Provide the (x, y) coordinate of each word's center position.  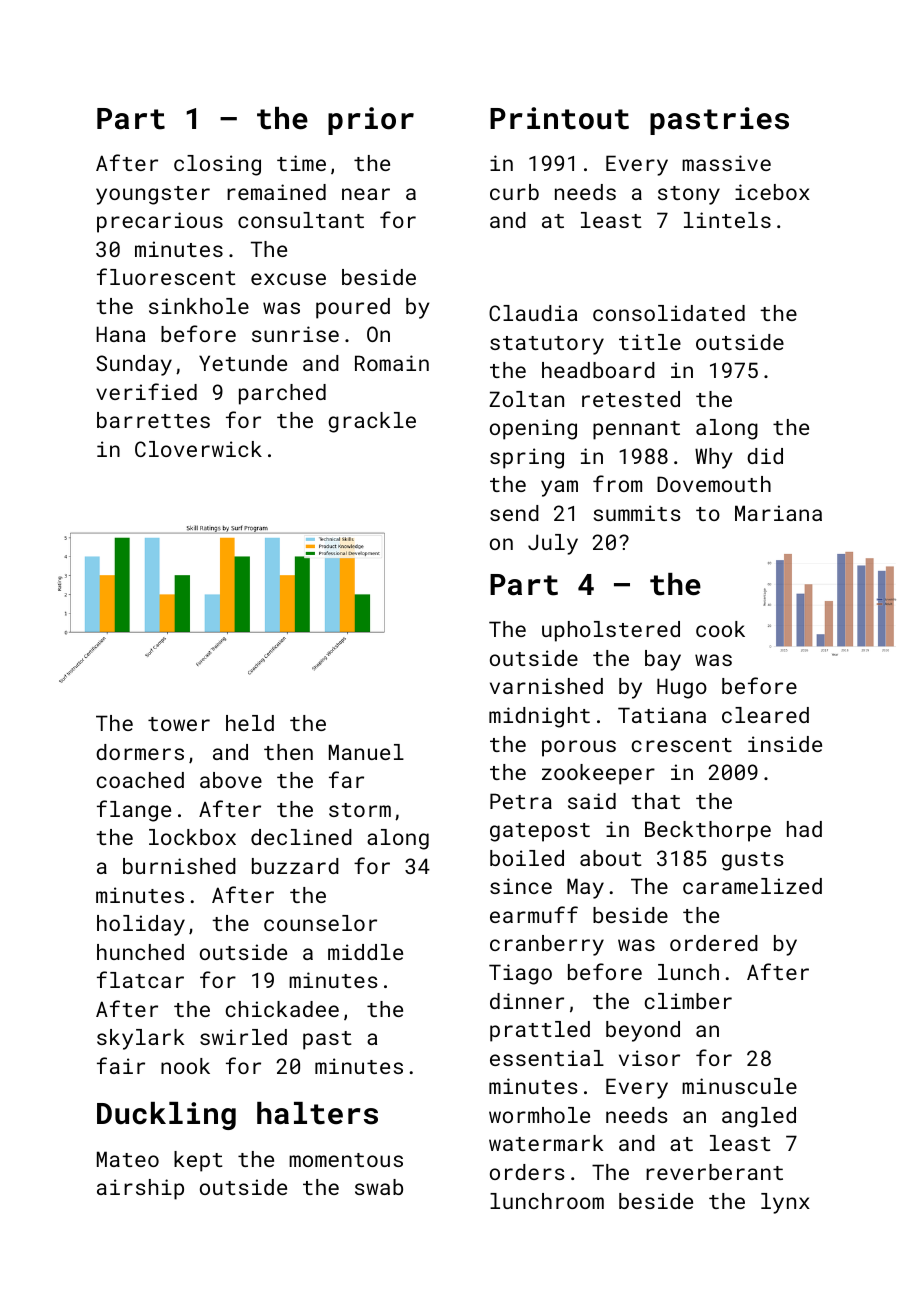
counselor (320, 923)
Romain (392, 363)
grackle (372, 422)
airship (140, 1189)
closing (217, 165)
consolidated (669, 313)
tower (179, 724)
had (804, 829)
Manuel (366, 752)
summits (637, 513)
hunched (140, 952)
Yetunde (243, 363)
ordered (714, 943)
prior (371, 121)
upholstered (611, 631)
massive (726, 163)
